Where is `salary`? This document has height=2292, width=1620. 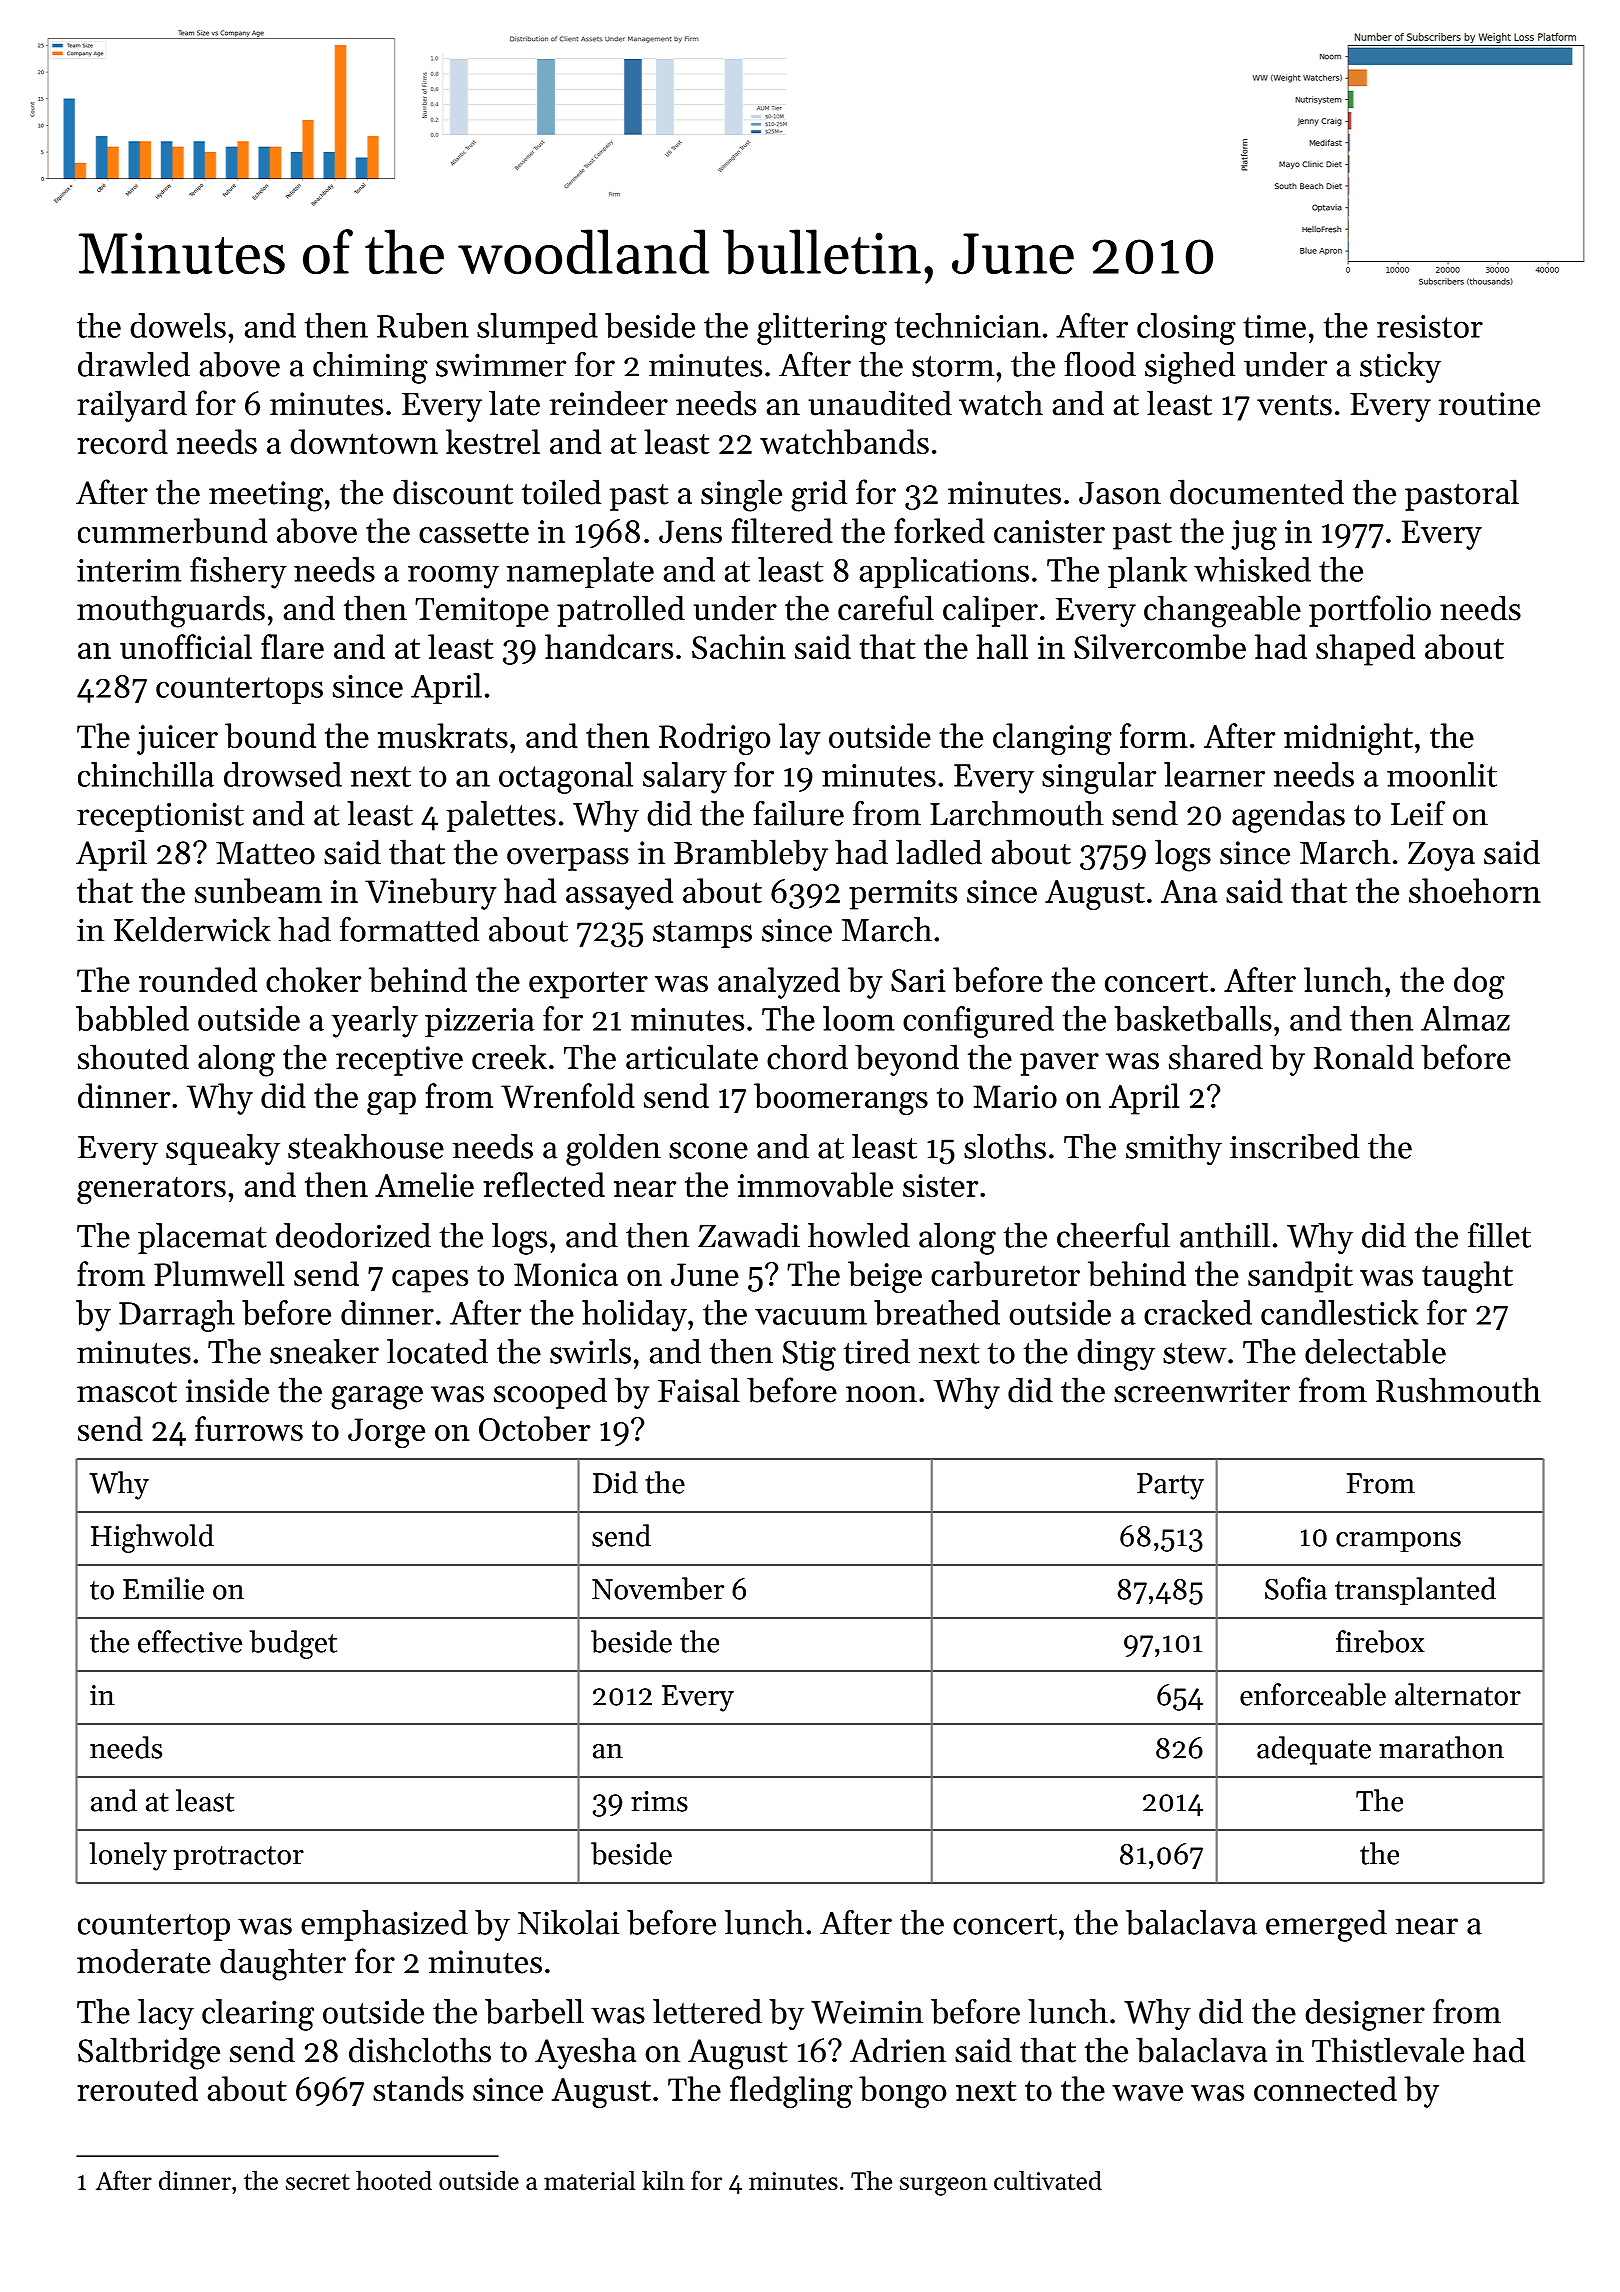 salary is located at coordinates (685, 778).
